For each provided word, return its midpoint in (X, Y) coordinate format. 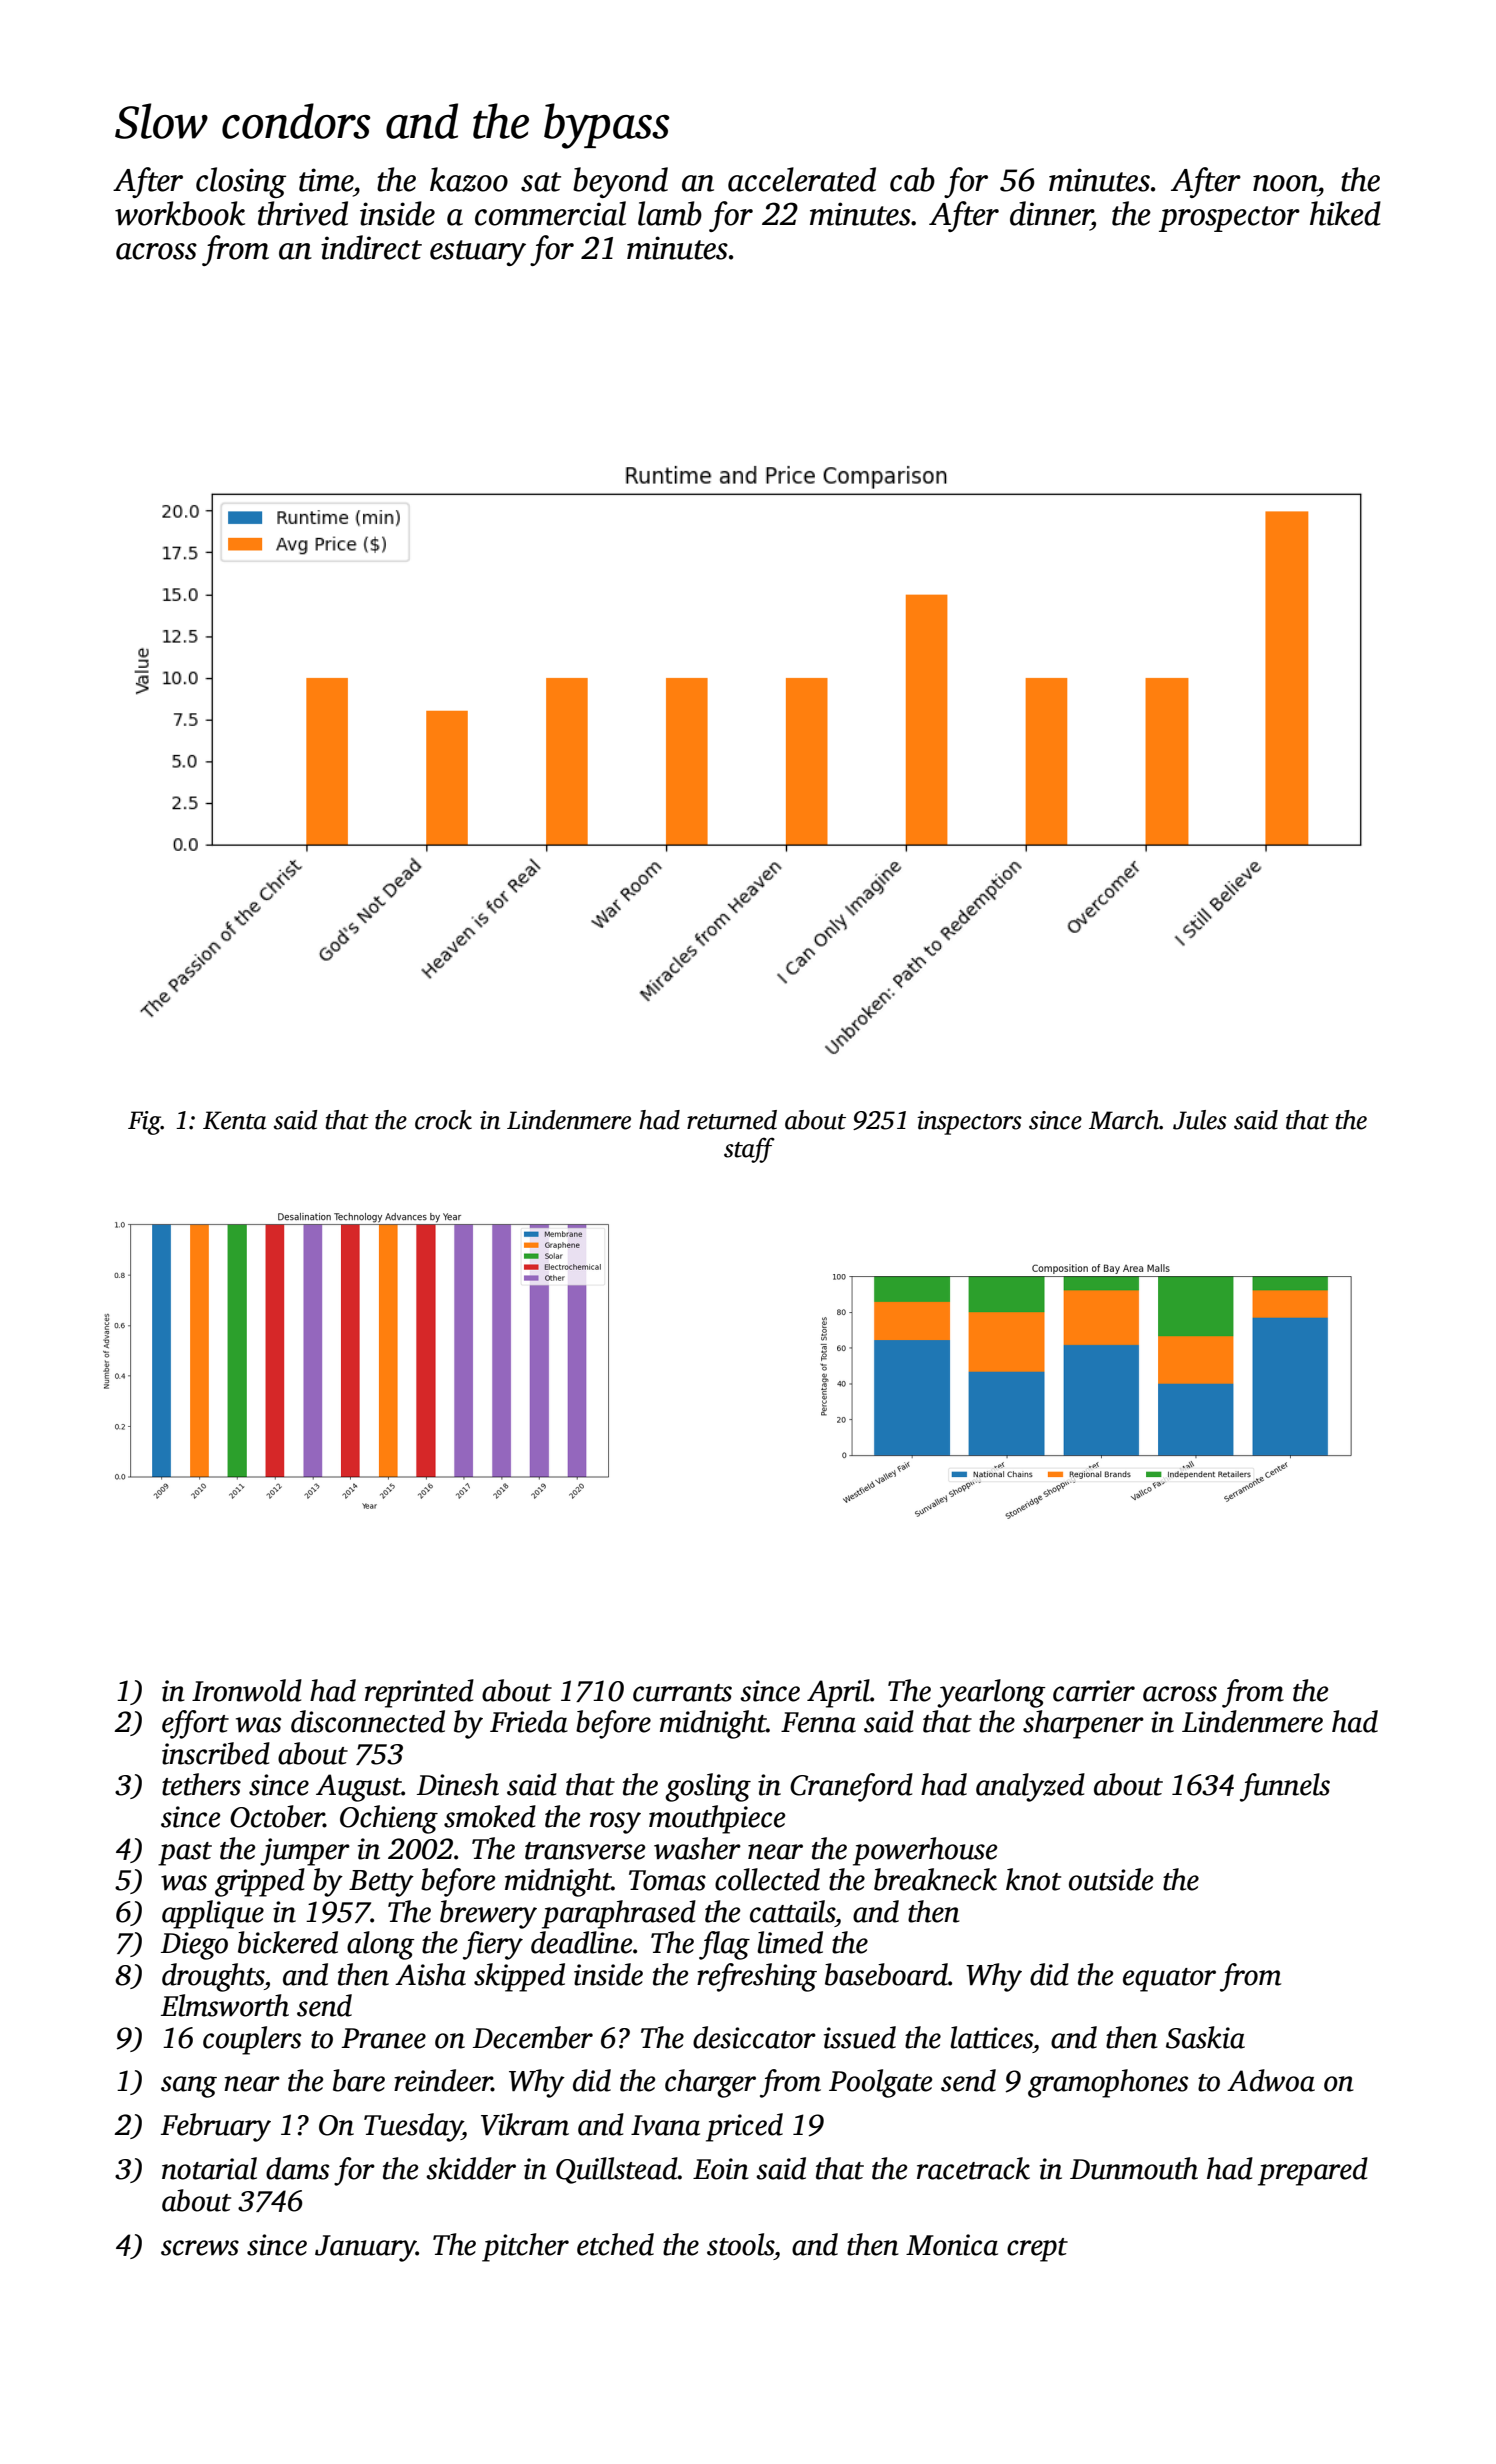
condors (296, 121)
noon (1285, 183)
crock (443, 1120)
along (381, 1945)
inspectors (969, 1123)
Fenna (818, 1722)
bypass (607, 126)
